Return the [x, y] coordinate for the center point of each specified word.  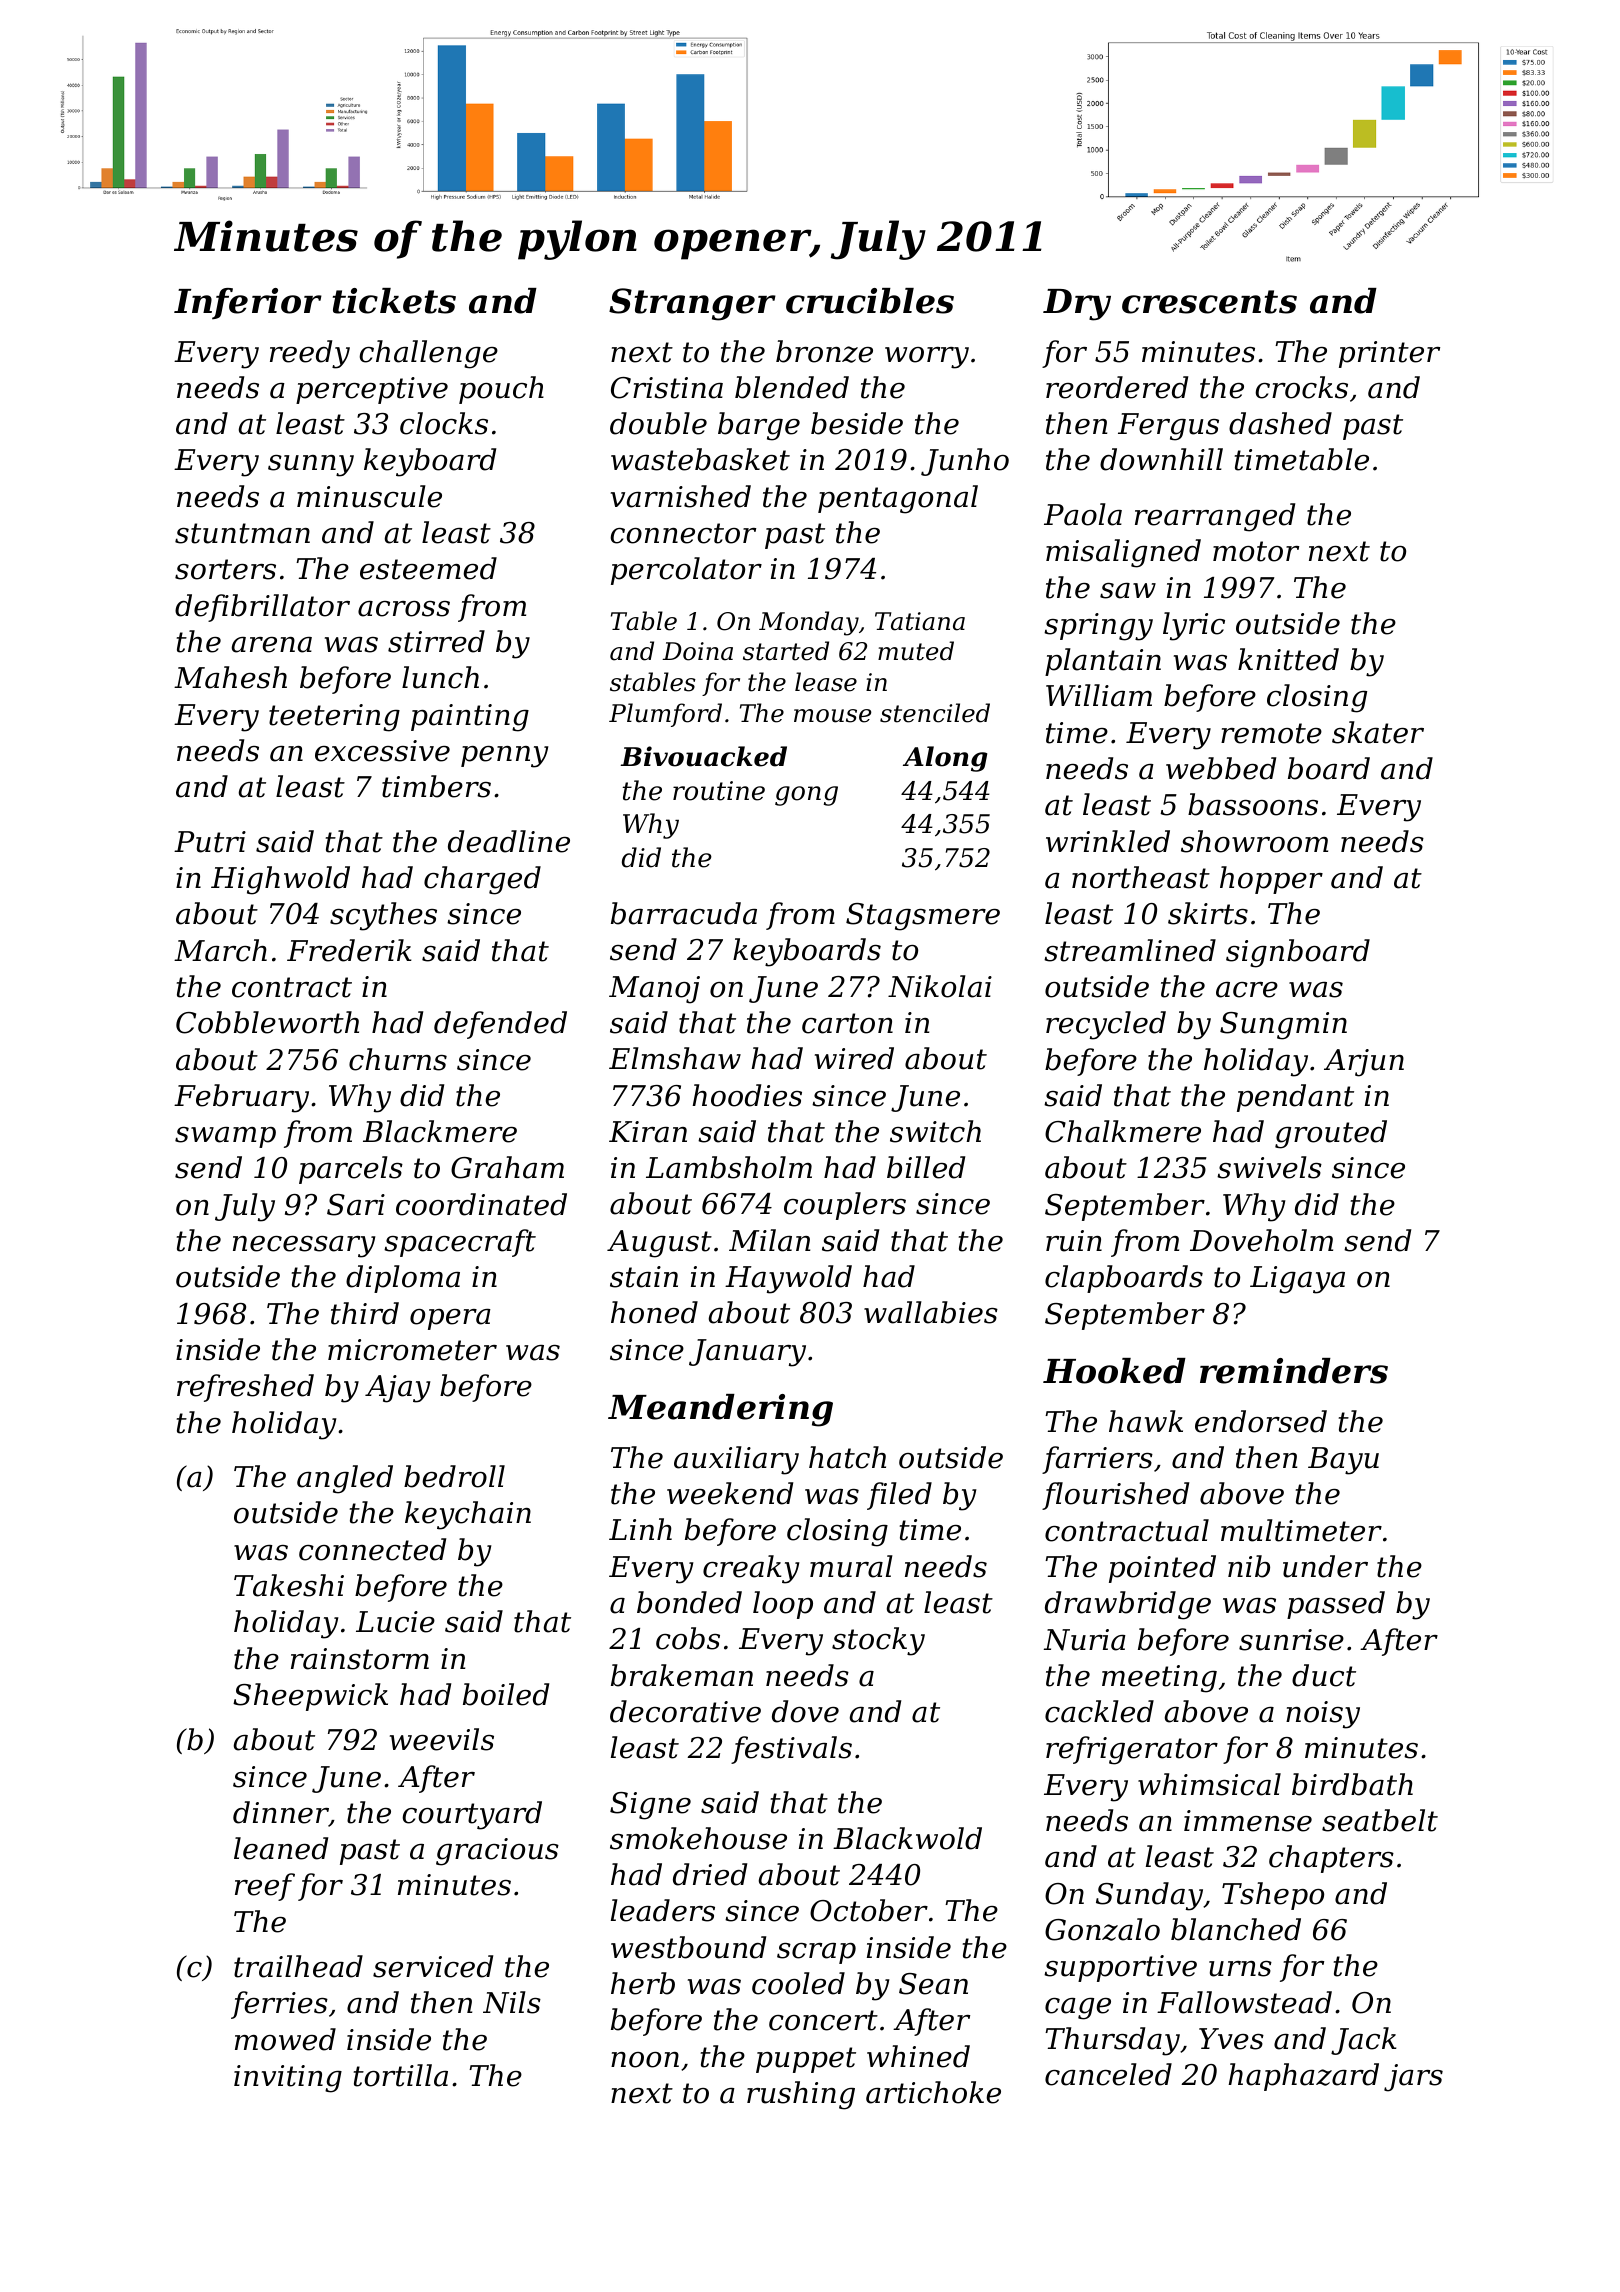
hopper [1271, 880]
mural [851, 1566]
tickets [394, 301]
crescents [1209, 302]
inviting [288, 2079]
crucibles [870, 301]
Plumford [665, 715]
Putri [210, 842]
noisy [1323, 1715]
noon [645, 2060]
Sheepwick [310, 1697]
